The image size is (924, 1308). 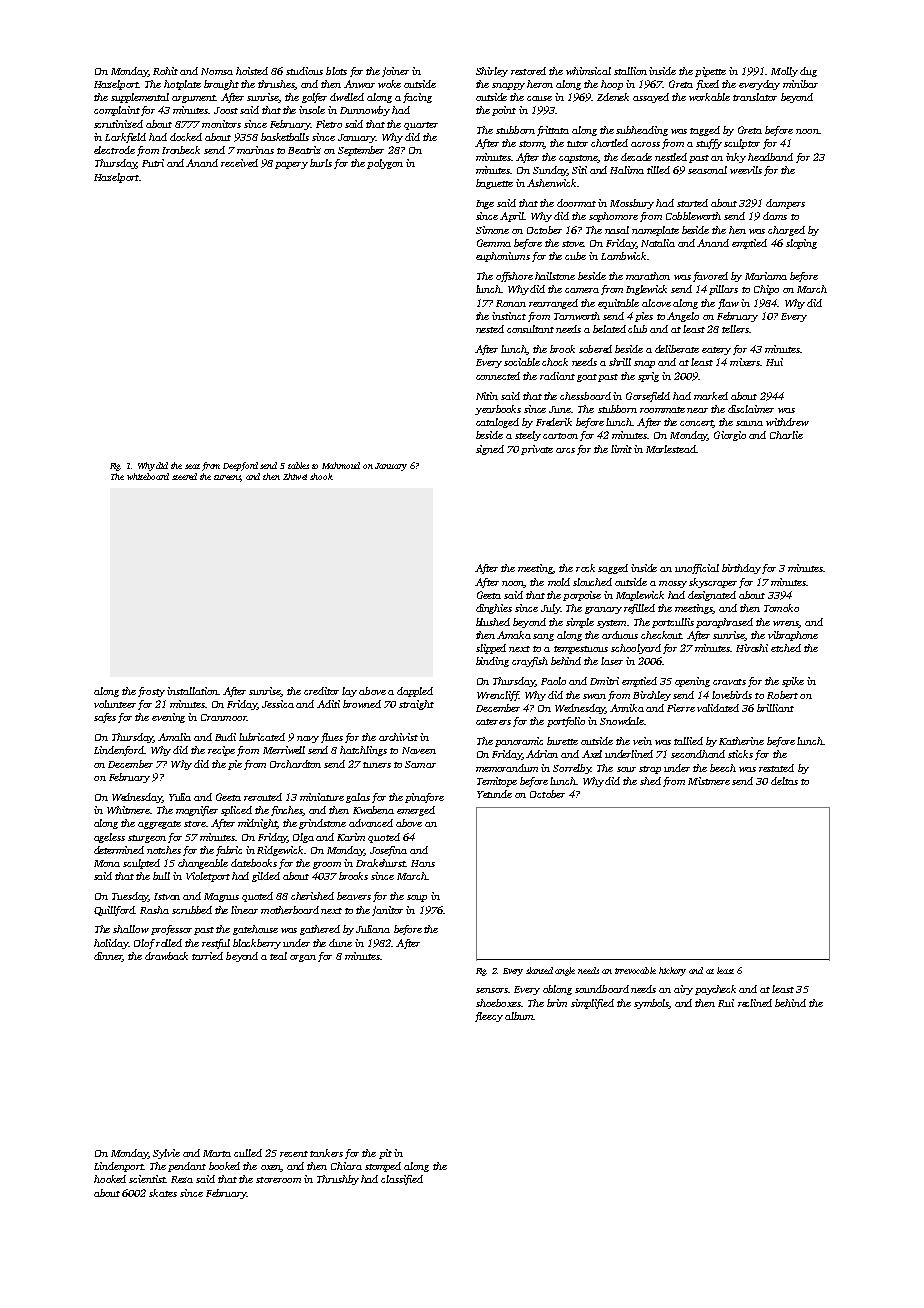 I want to click on Amalia, so click(x=174, y=737).
